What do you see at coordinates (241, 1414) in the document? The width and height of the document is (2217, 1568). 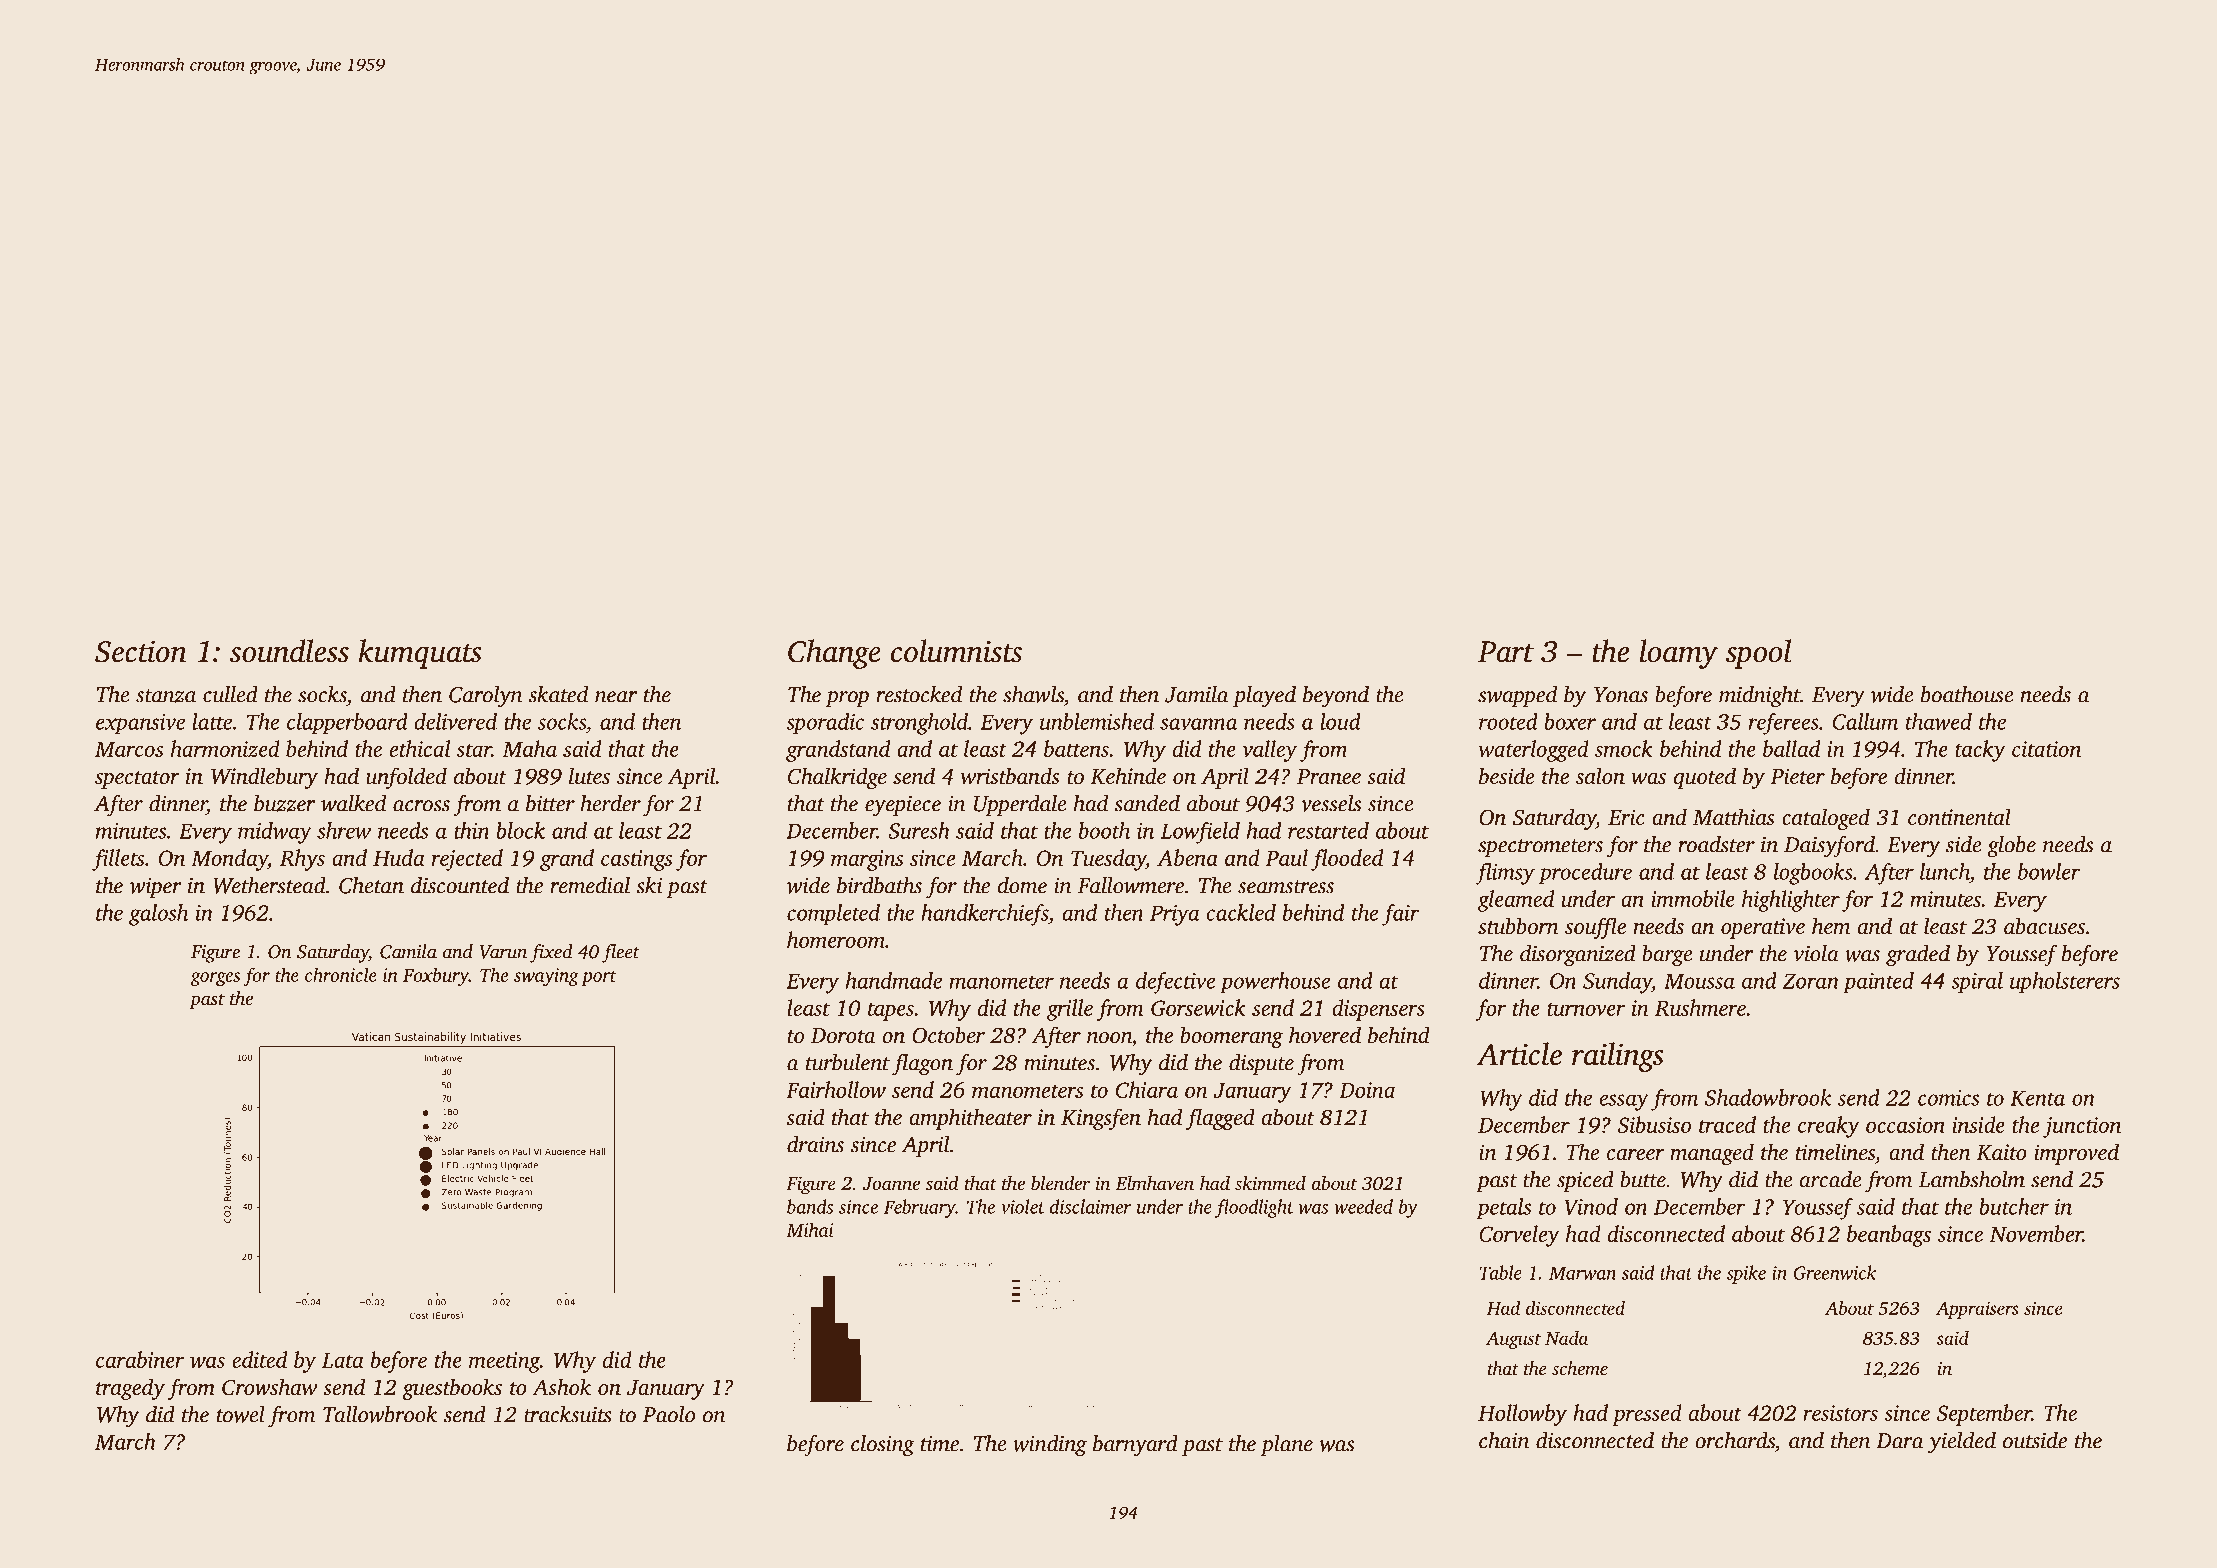 I see `towel` at bounding box center [241, 1414].
